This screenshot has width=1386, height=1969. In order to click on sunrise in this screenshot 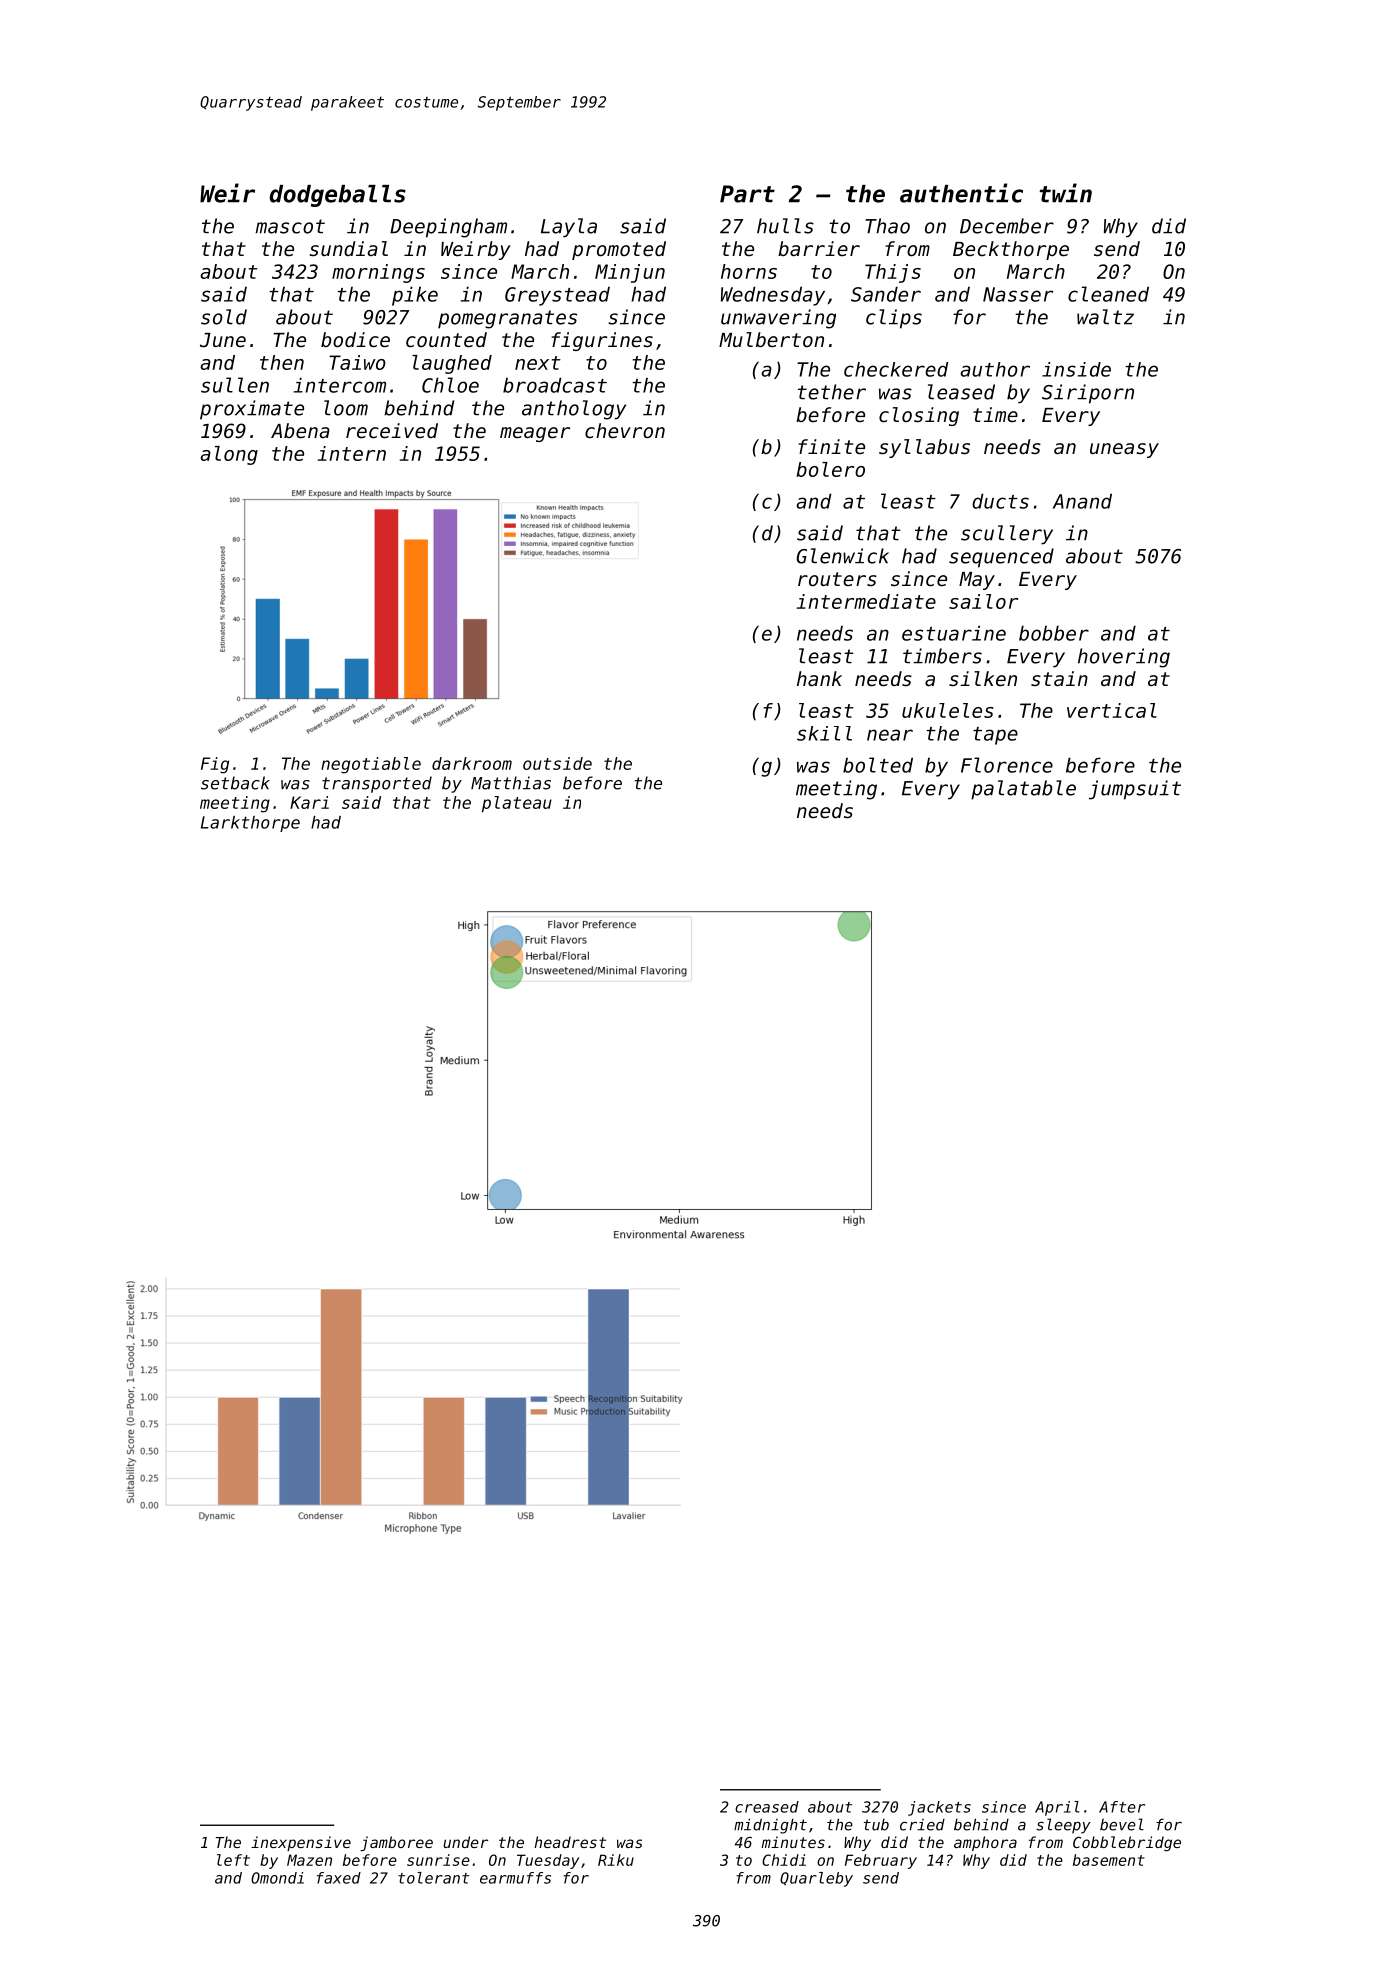, I will do `click(438, 1860)`.
